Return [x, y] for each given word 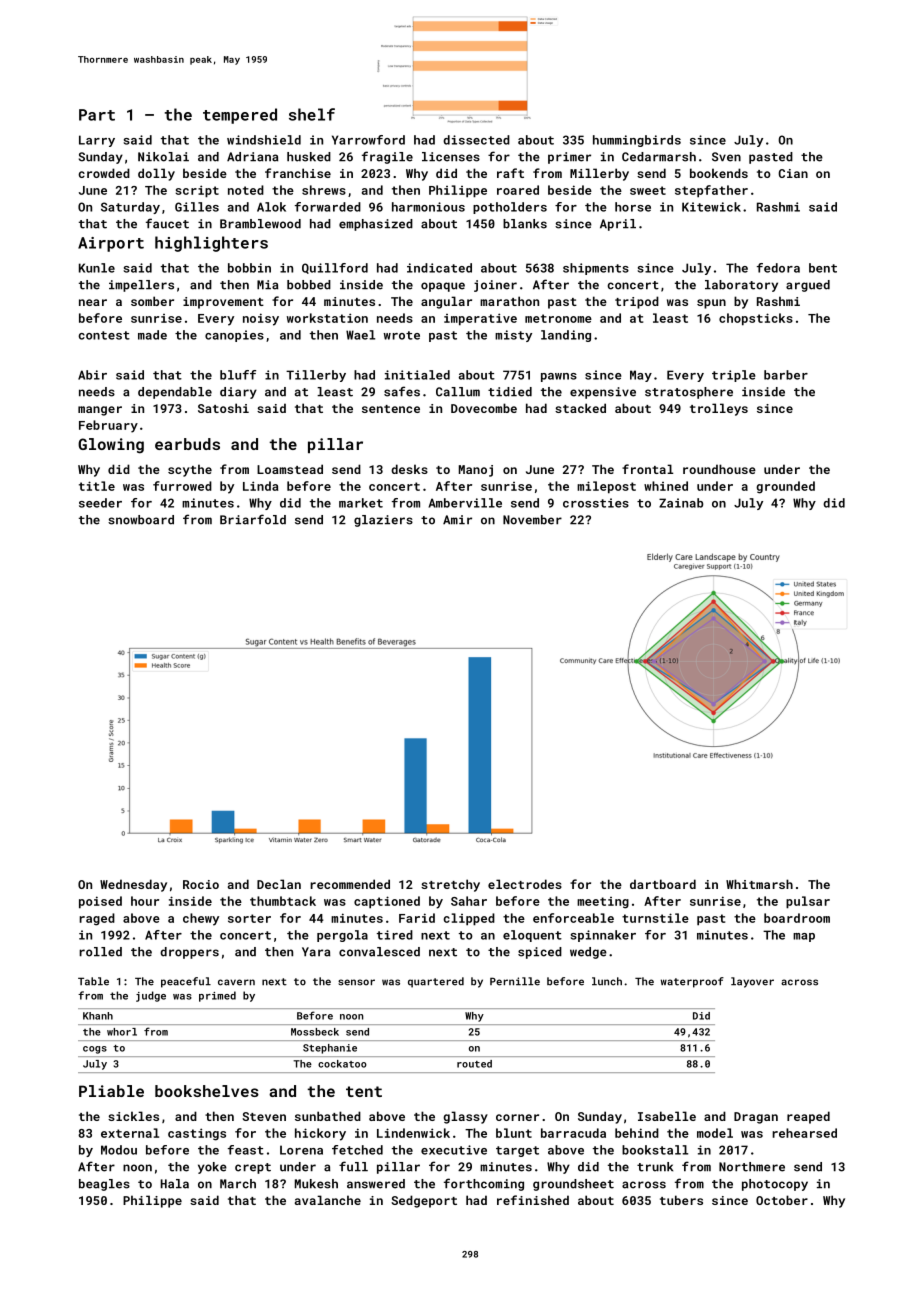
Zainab [681, 503]
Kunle [97, 268]
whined [666, 486]
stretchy [450, 885]
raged [97, 919]
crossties [596, 503]
